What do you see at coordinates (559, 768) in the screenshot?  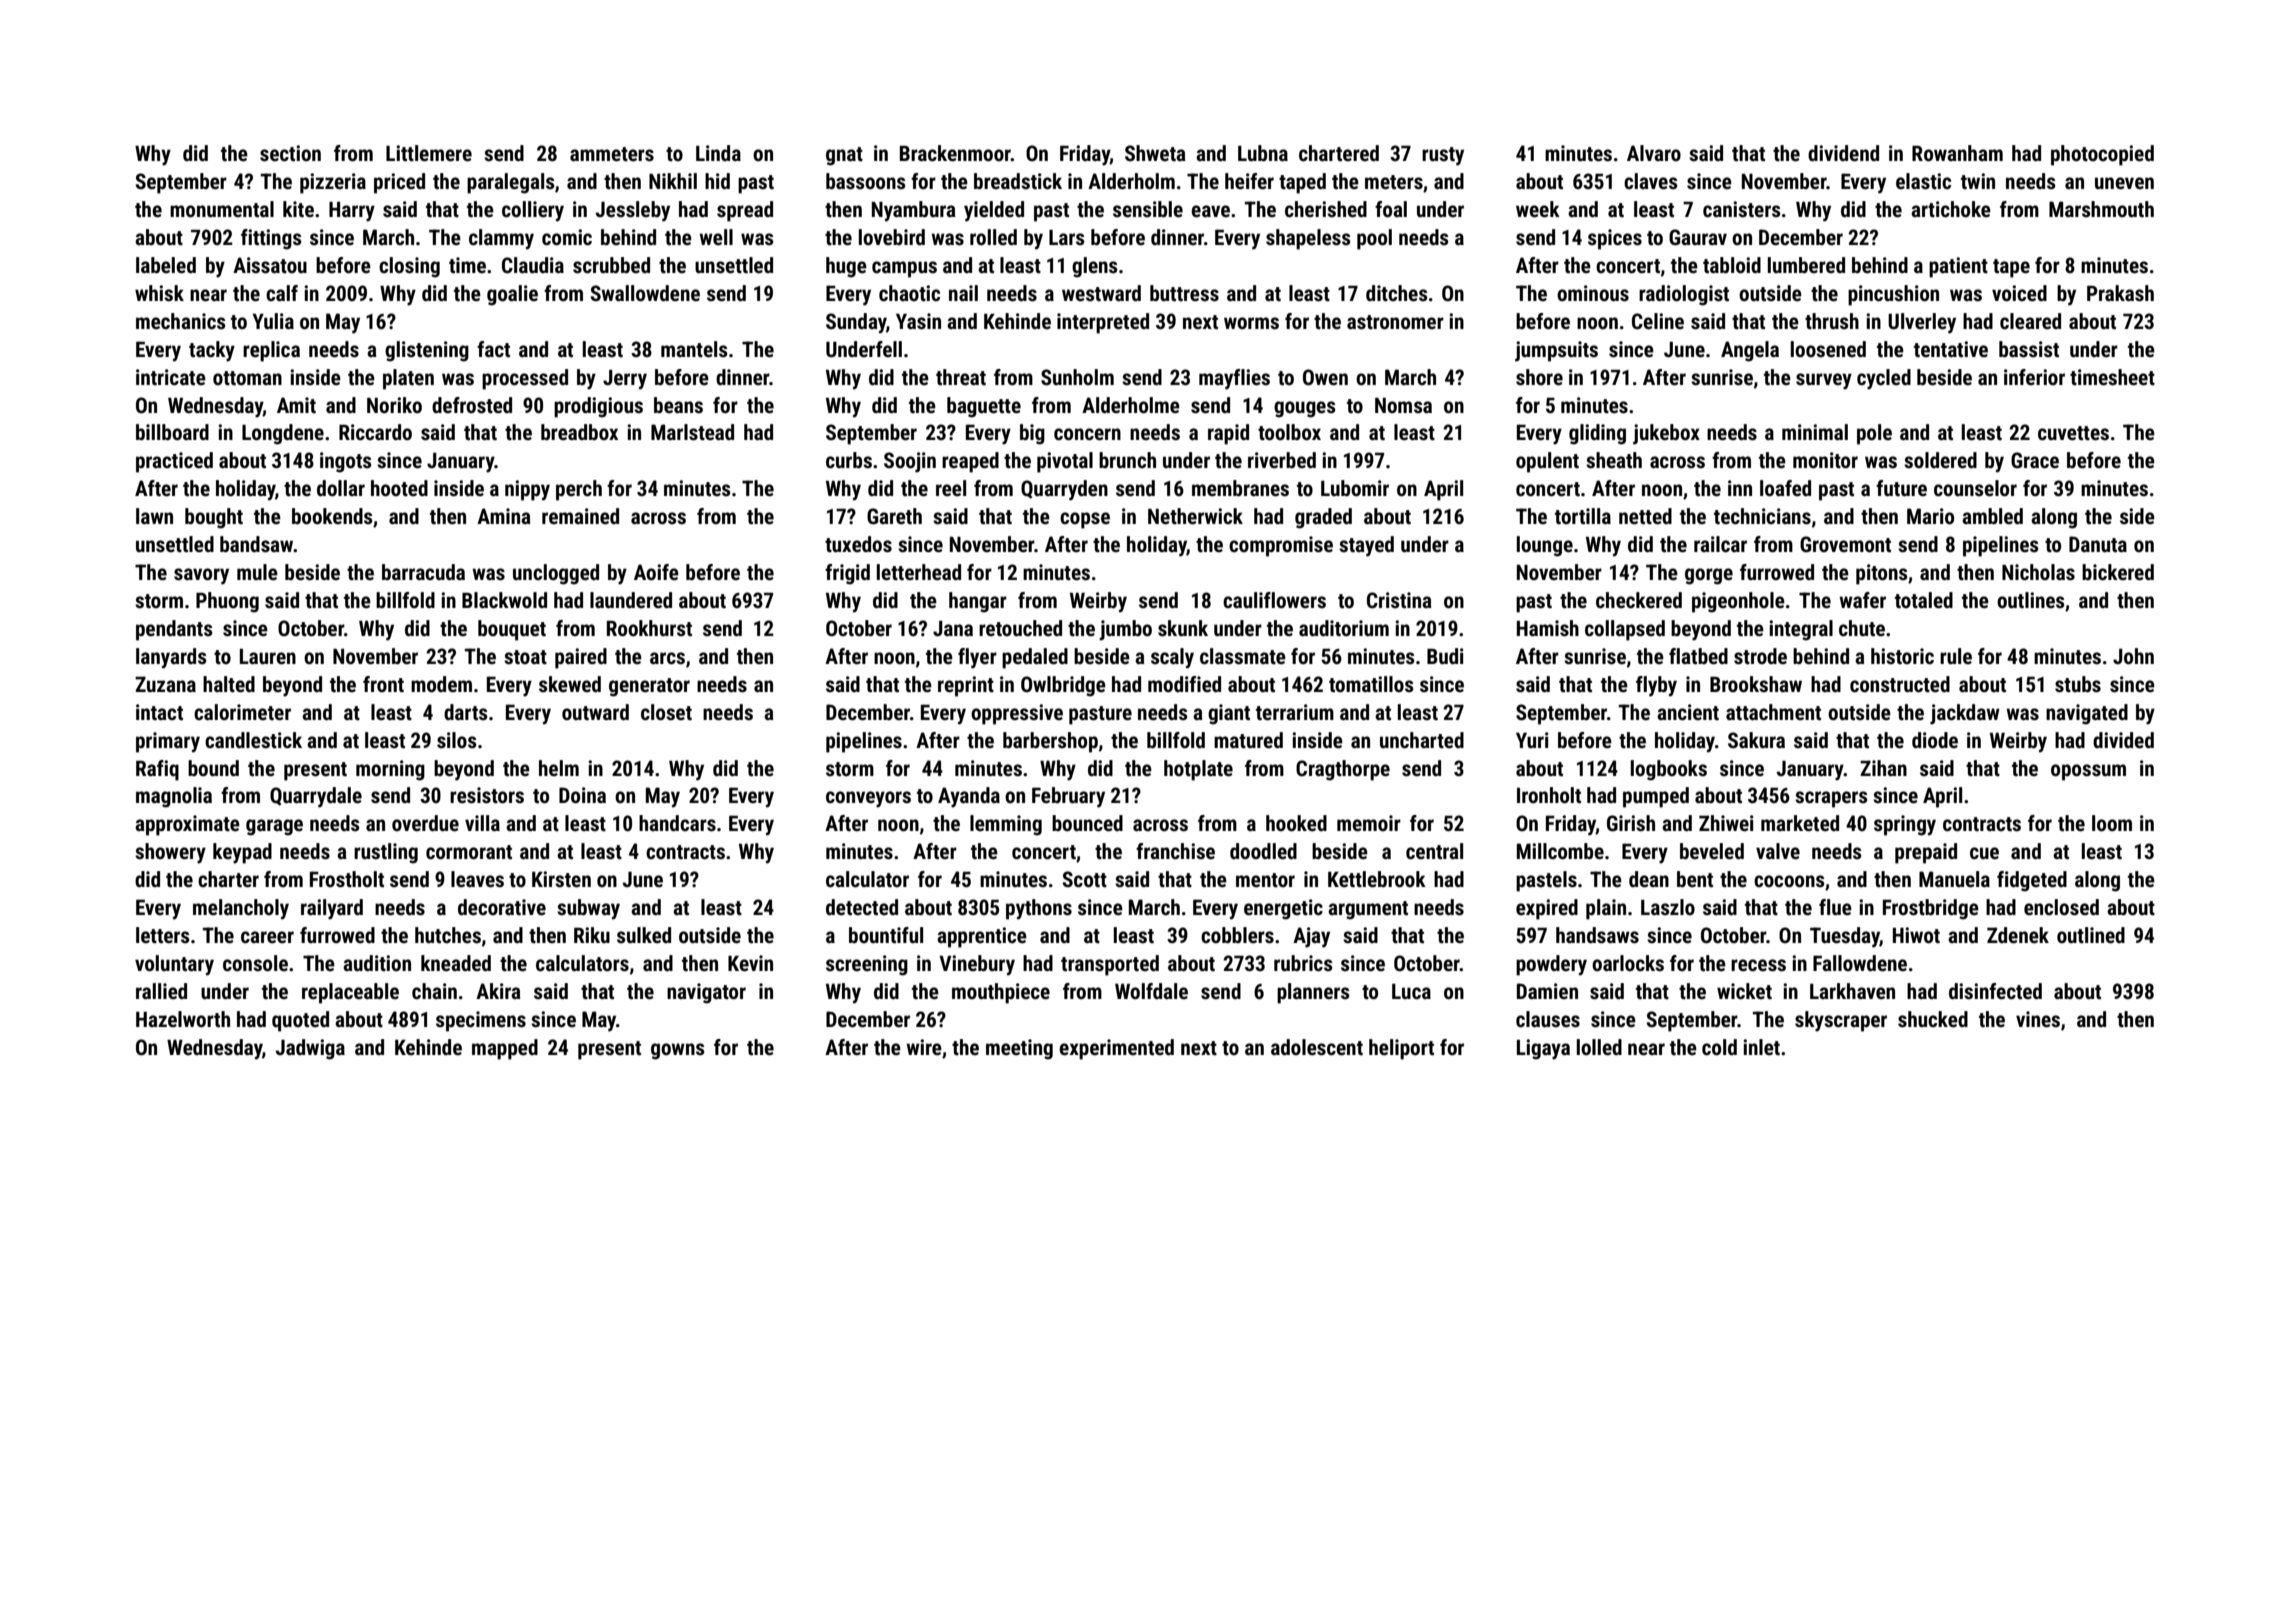 I see `helm` at bounding box center [559, 768].
